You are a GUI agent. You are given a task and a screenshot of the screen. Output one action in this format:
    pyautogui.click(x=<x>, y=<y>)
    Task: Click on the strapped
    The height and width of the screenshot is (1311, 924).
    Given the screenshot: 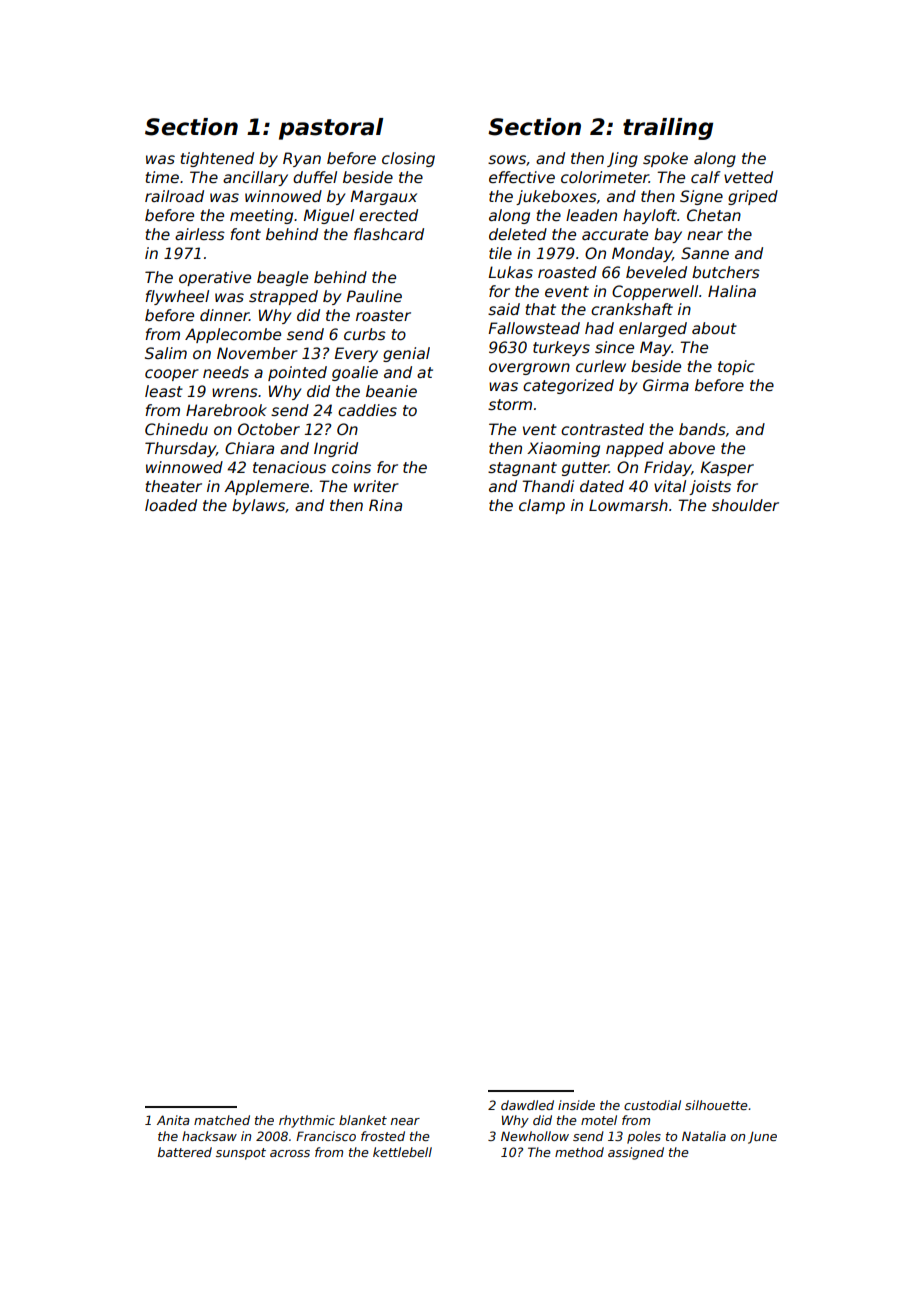 What is the action you would take?
    pyautogui.click(x=283, y=297)
